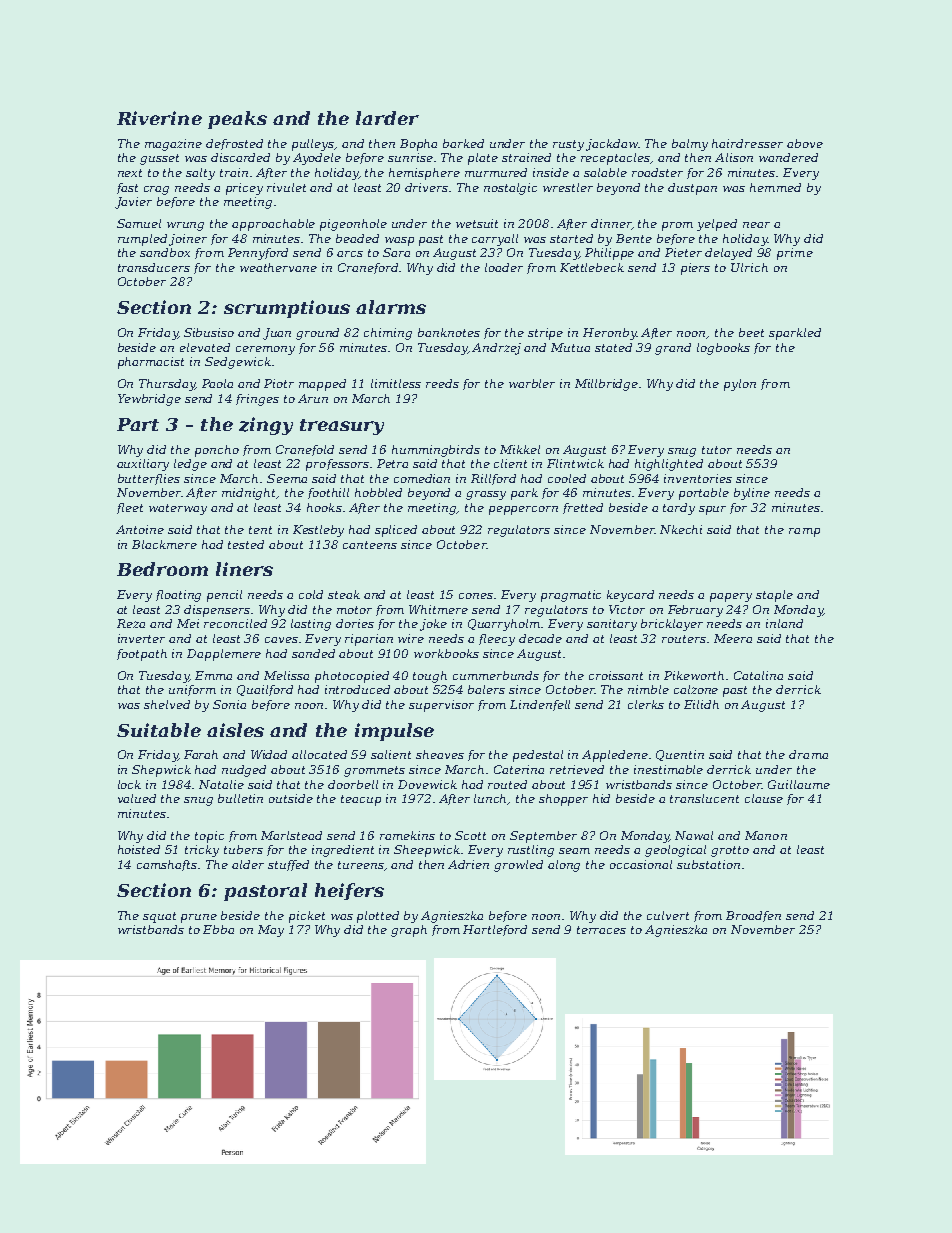 The image size is (952, 1233). What do you see at coordinates (396, 252) in the image?
I see `Sara` at bounding box center [396, 252].
